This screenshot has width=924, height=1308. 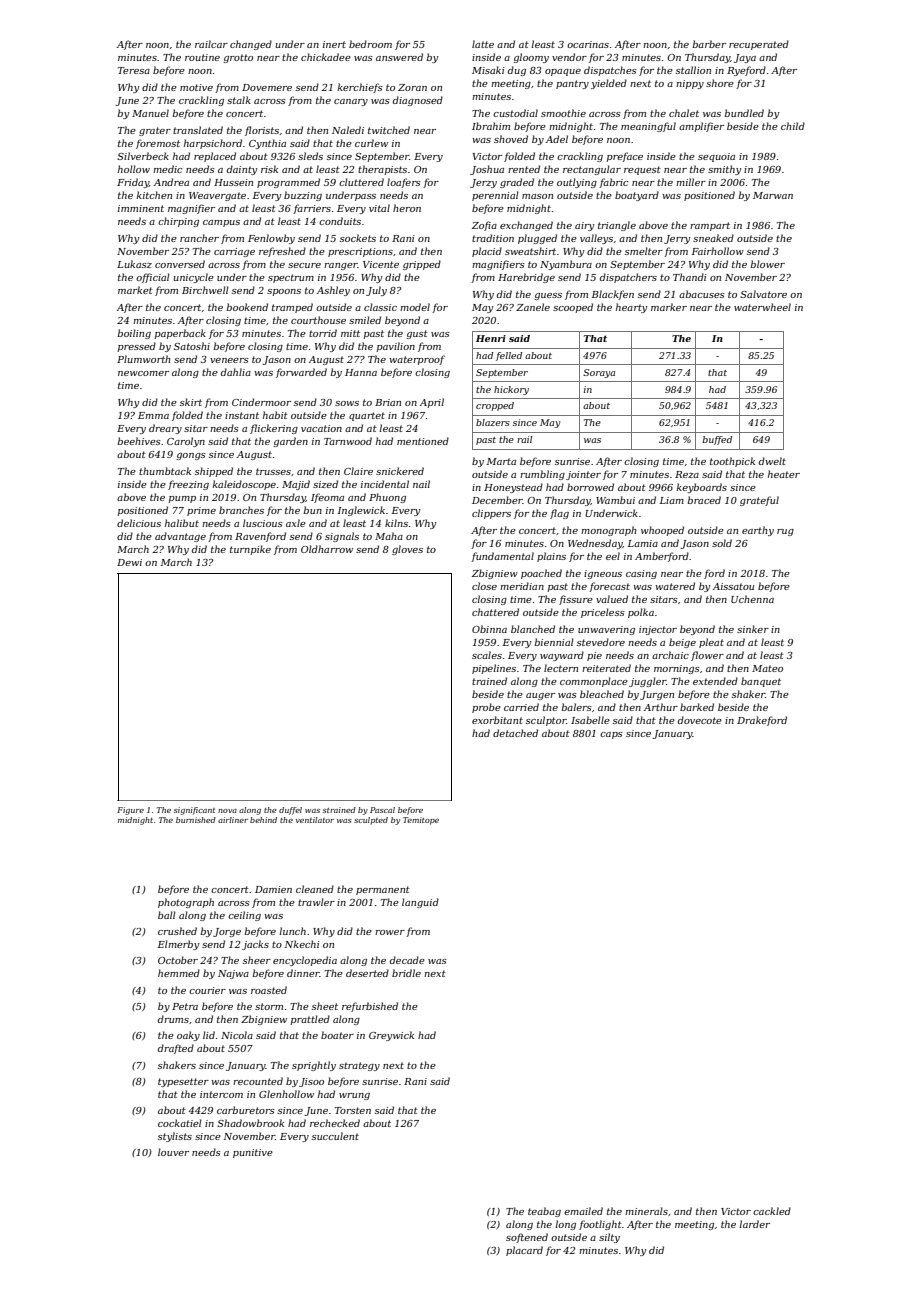 I want to click on clippers, so click(x=491, y=514).
